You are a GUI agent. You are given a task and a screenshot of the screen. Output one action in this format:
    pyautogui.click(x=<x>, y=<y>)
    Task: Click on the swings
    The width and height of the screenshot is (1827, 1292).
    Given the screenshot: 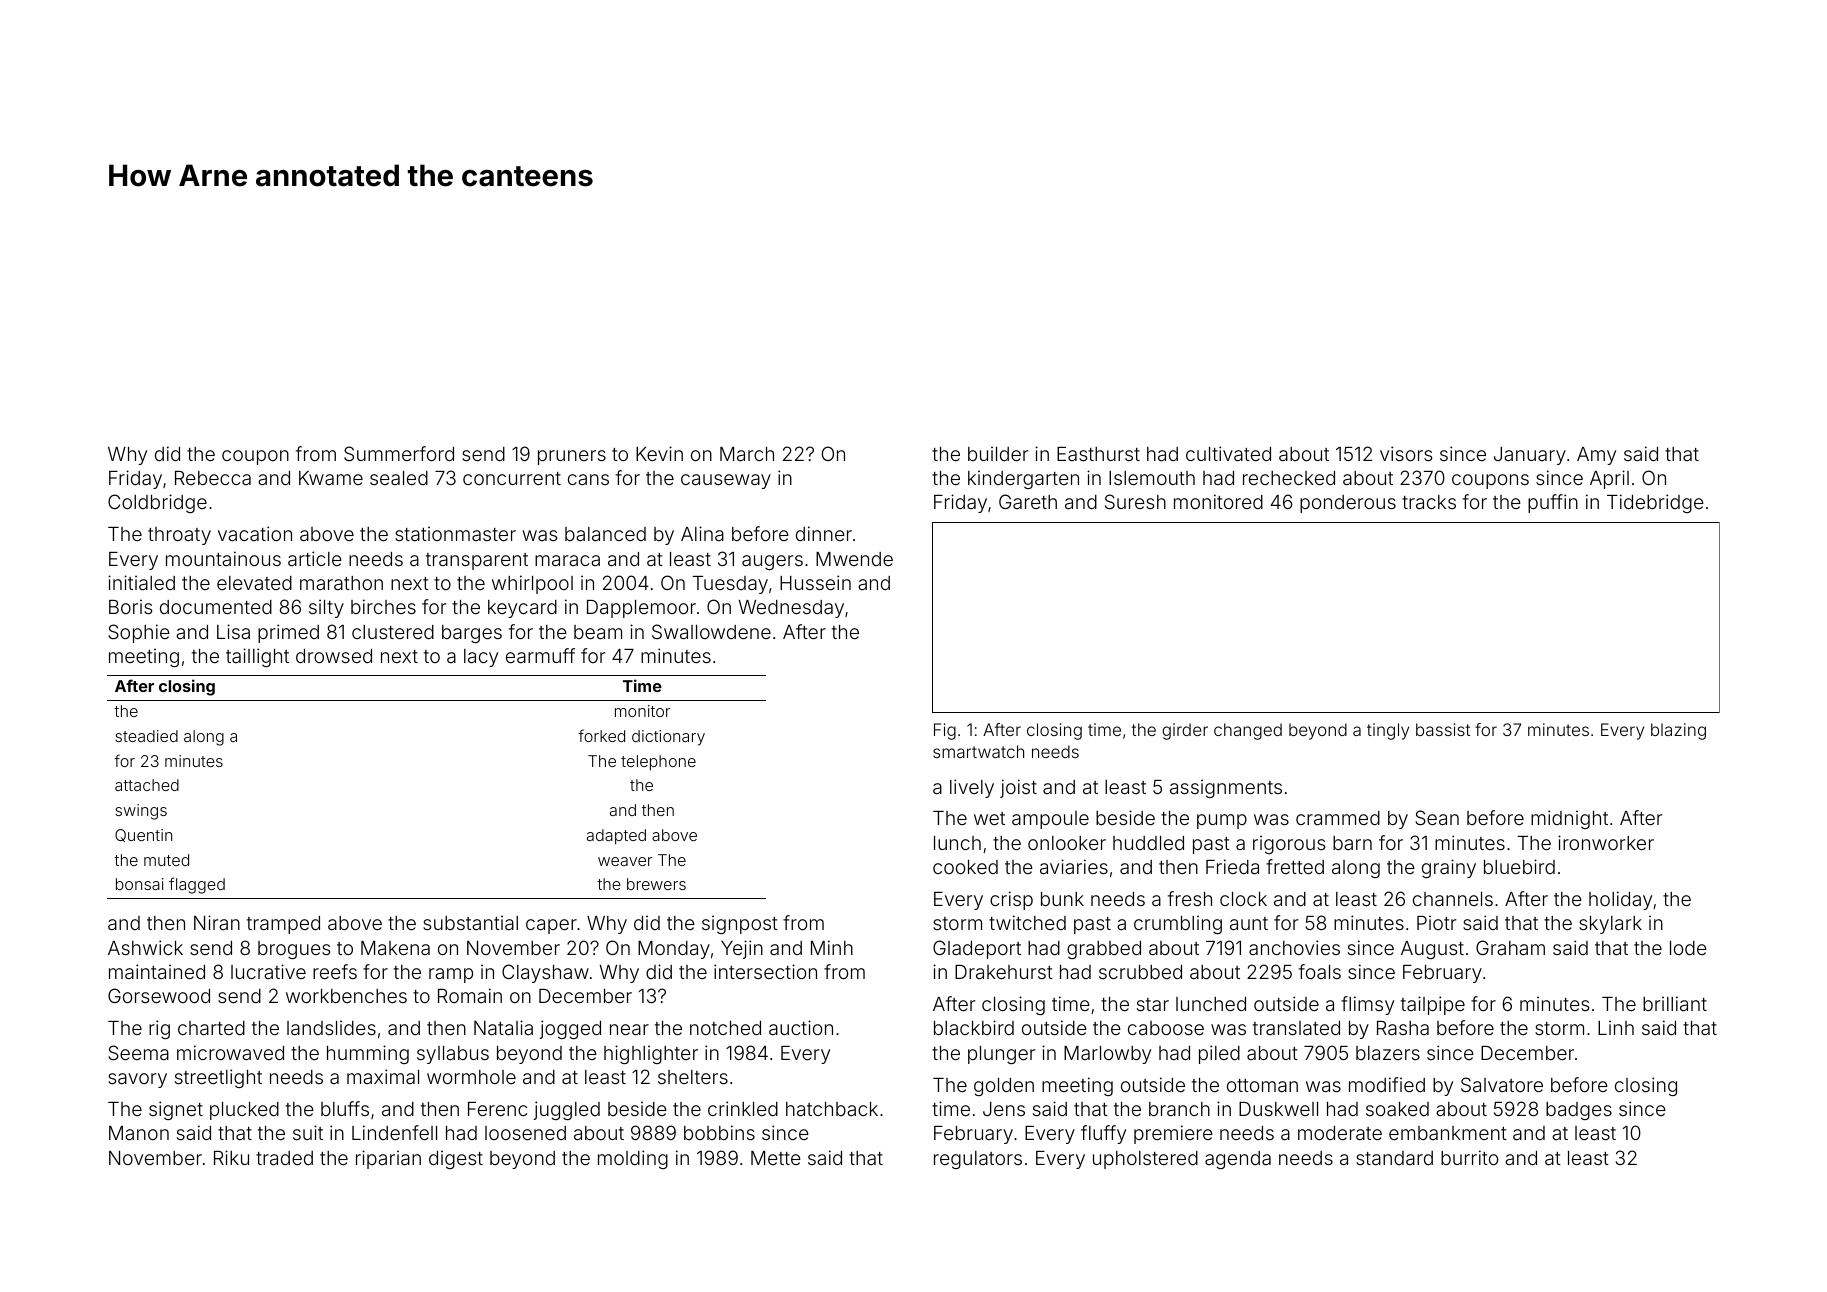 What is the action you would take?
    pyautogui.click(x=141, y=812)
